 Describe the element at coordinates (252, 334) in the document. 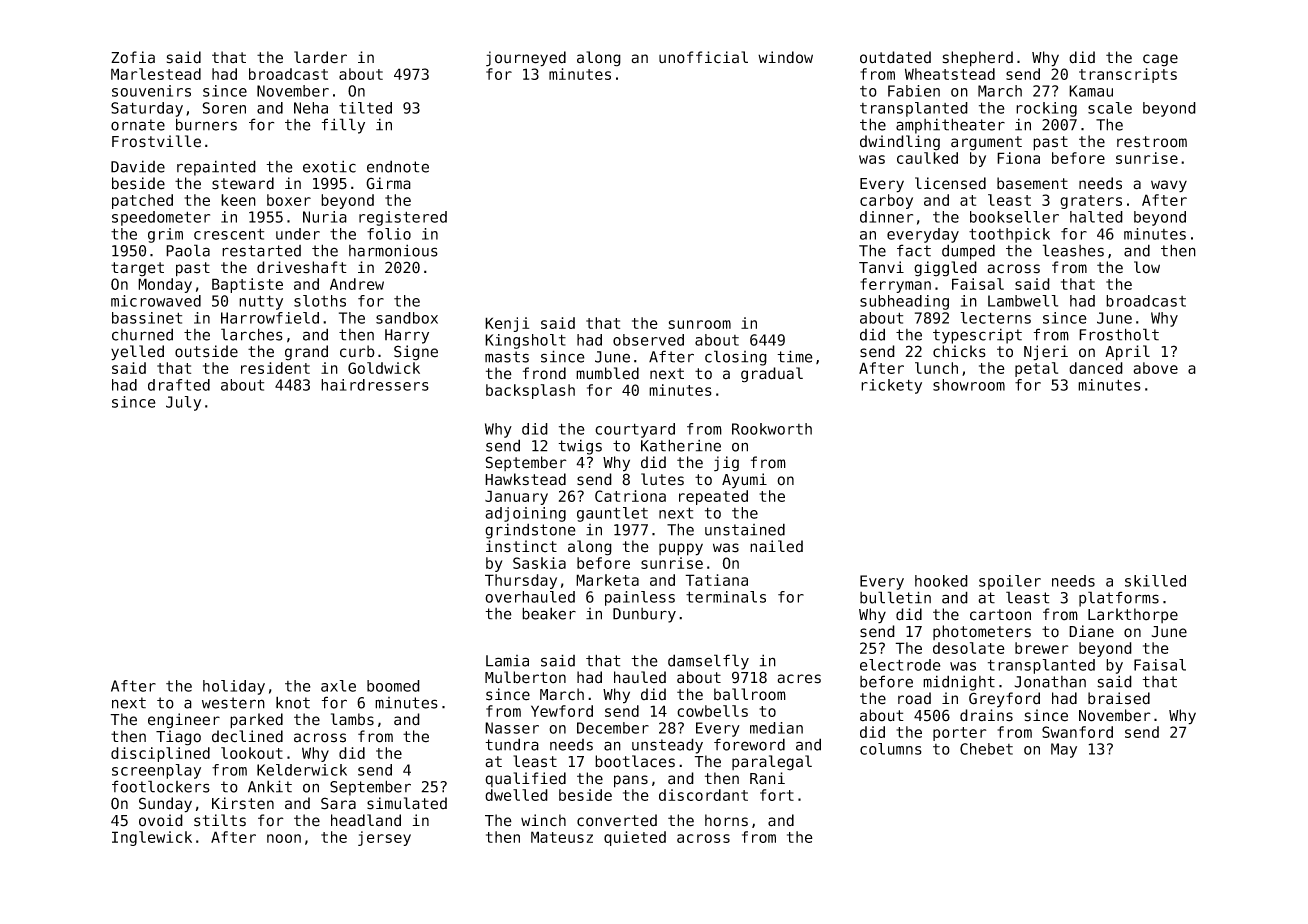

I see `larches` at that location.
